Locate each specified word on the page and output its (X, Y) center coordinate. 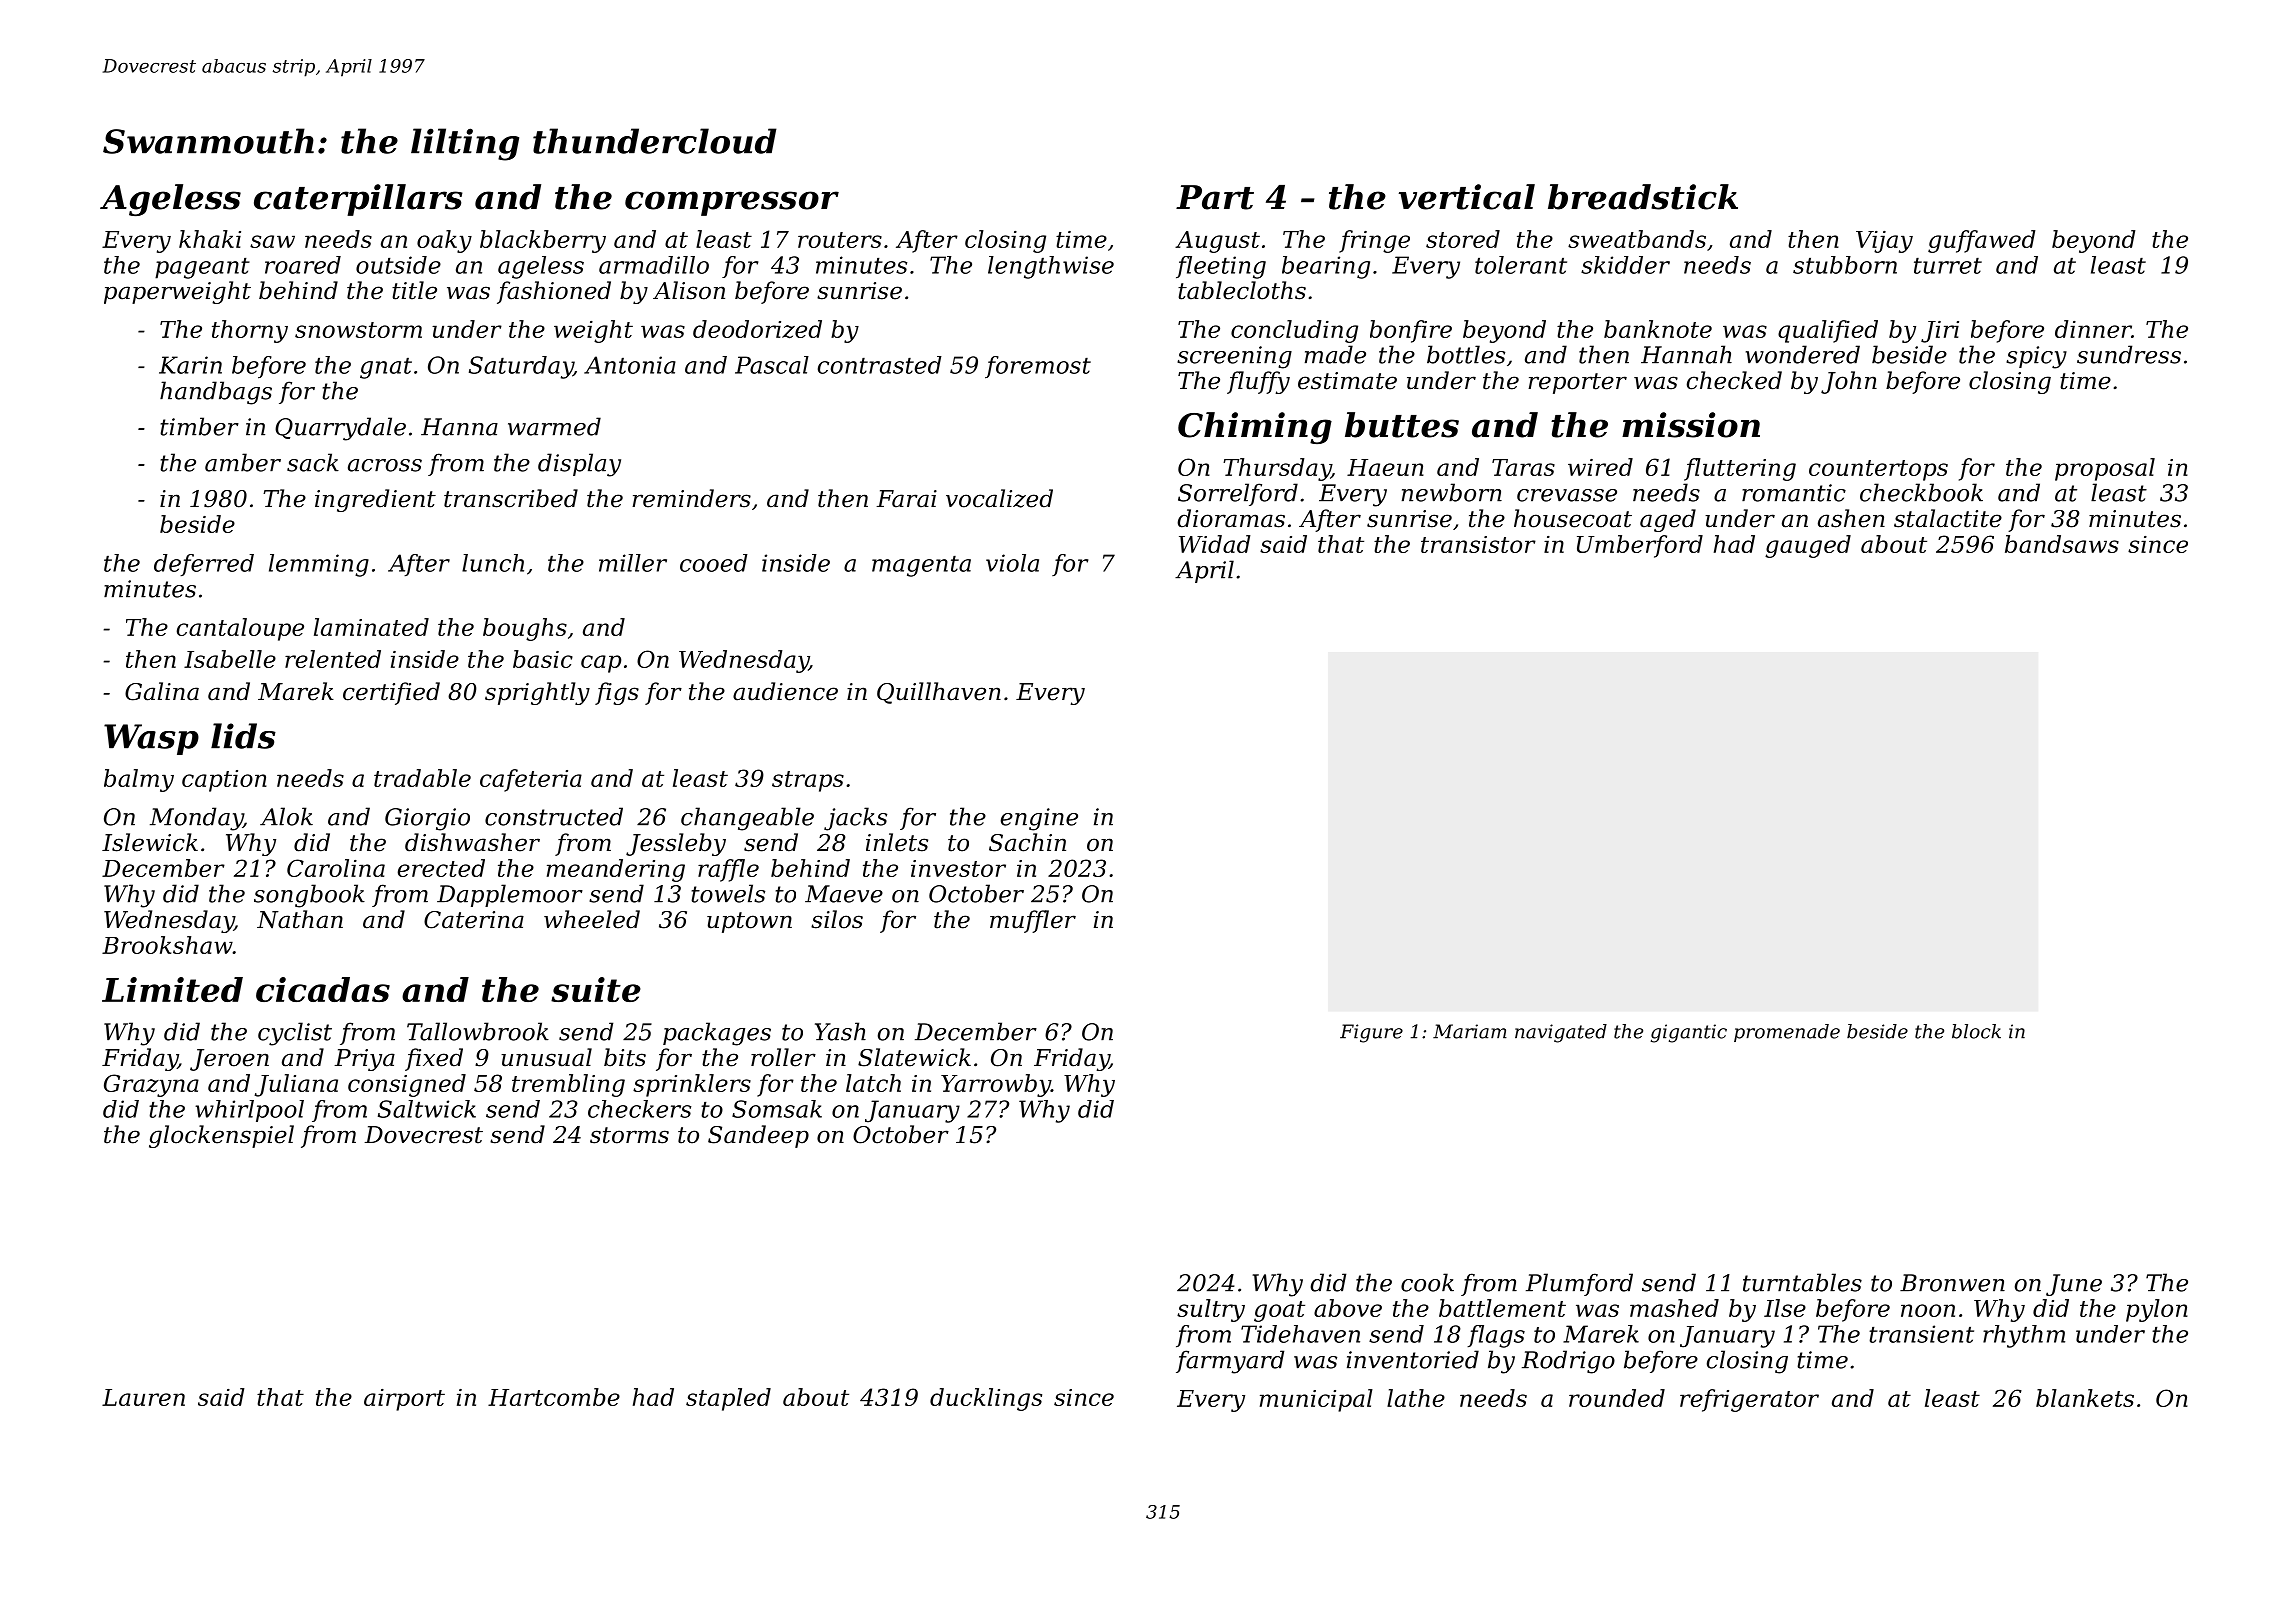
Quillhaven (939, 693)
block (1976, 1031)
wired (1600, 467)
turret (1948, 266)
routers (840, 240)
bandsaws (2062, 544)
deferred (204, 565)
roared (303, 265)
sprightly (537, 693)
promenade (1787, 1033)
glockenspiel (221, 1136)
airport (404, 1400)
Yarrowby (996, 1085)
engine (1039, 819)
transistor (1478, 544)
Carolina (336, 868)
